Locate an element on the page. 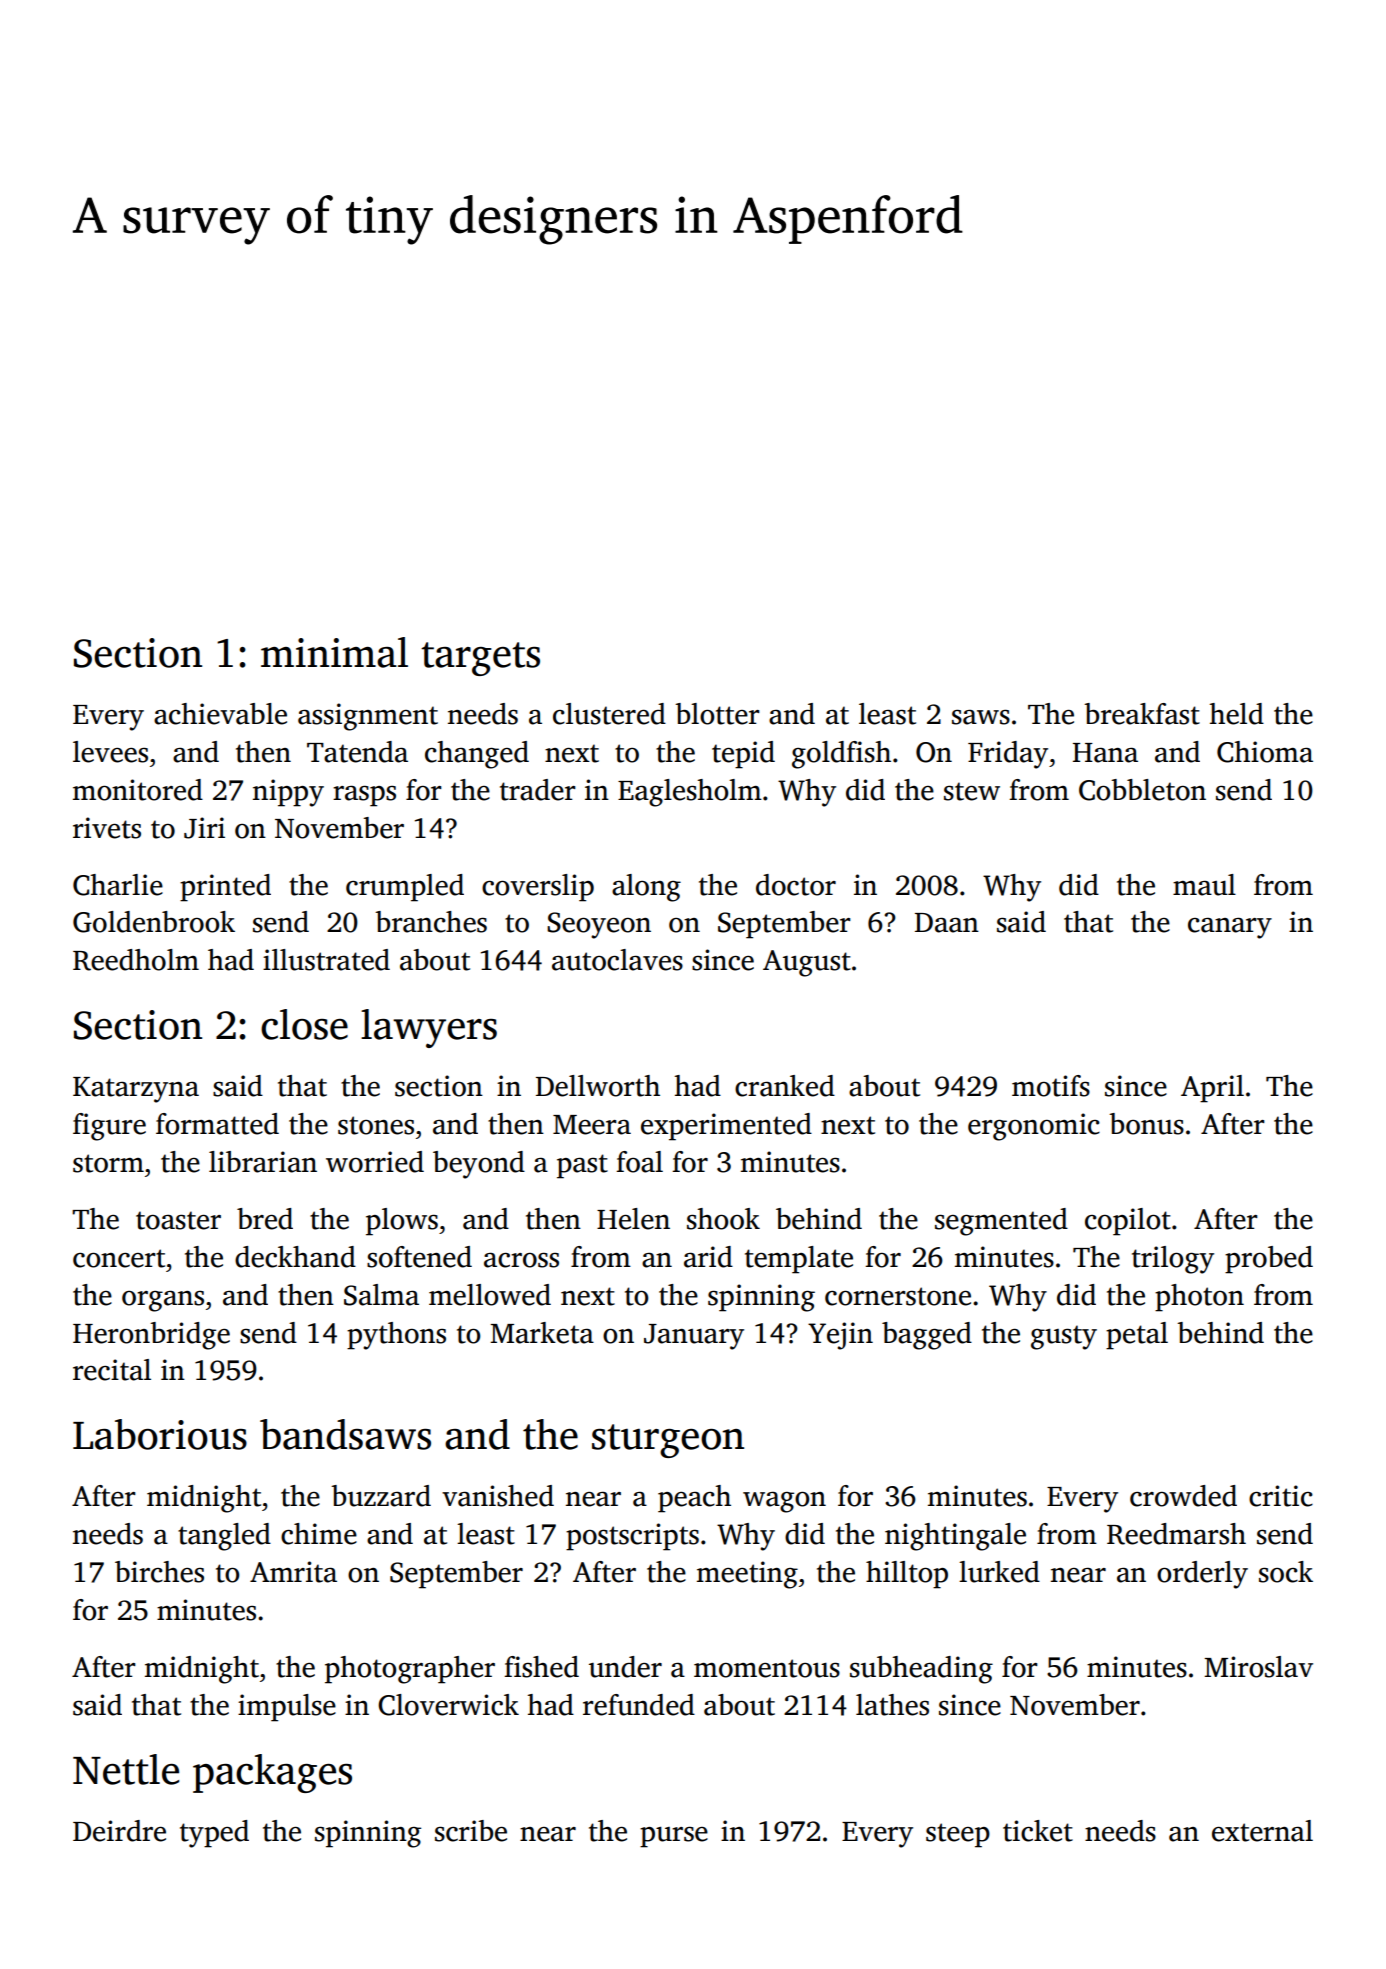 This image has height=1969, width=1386. typed is located at coordinates (214, 1834).
